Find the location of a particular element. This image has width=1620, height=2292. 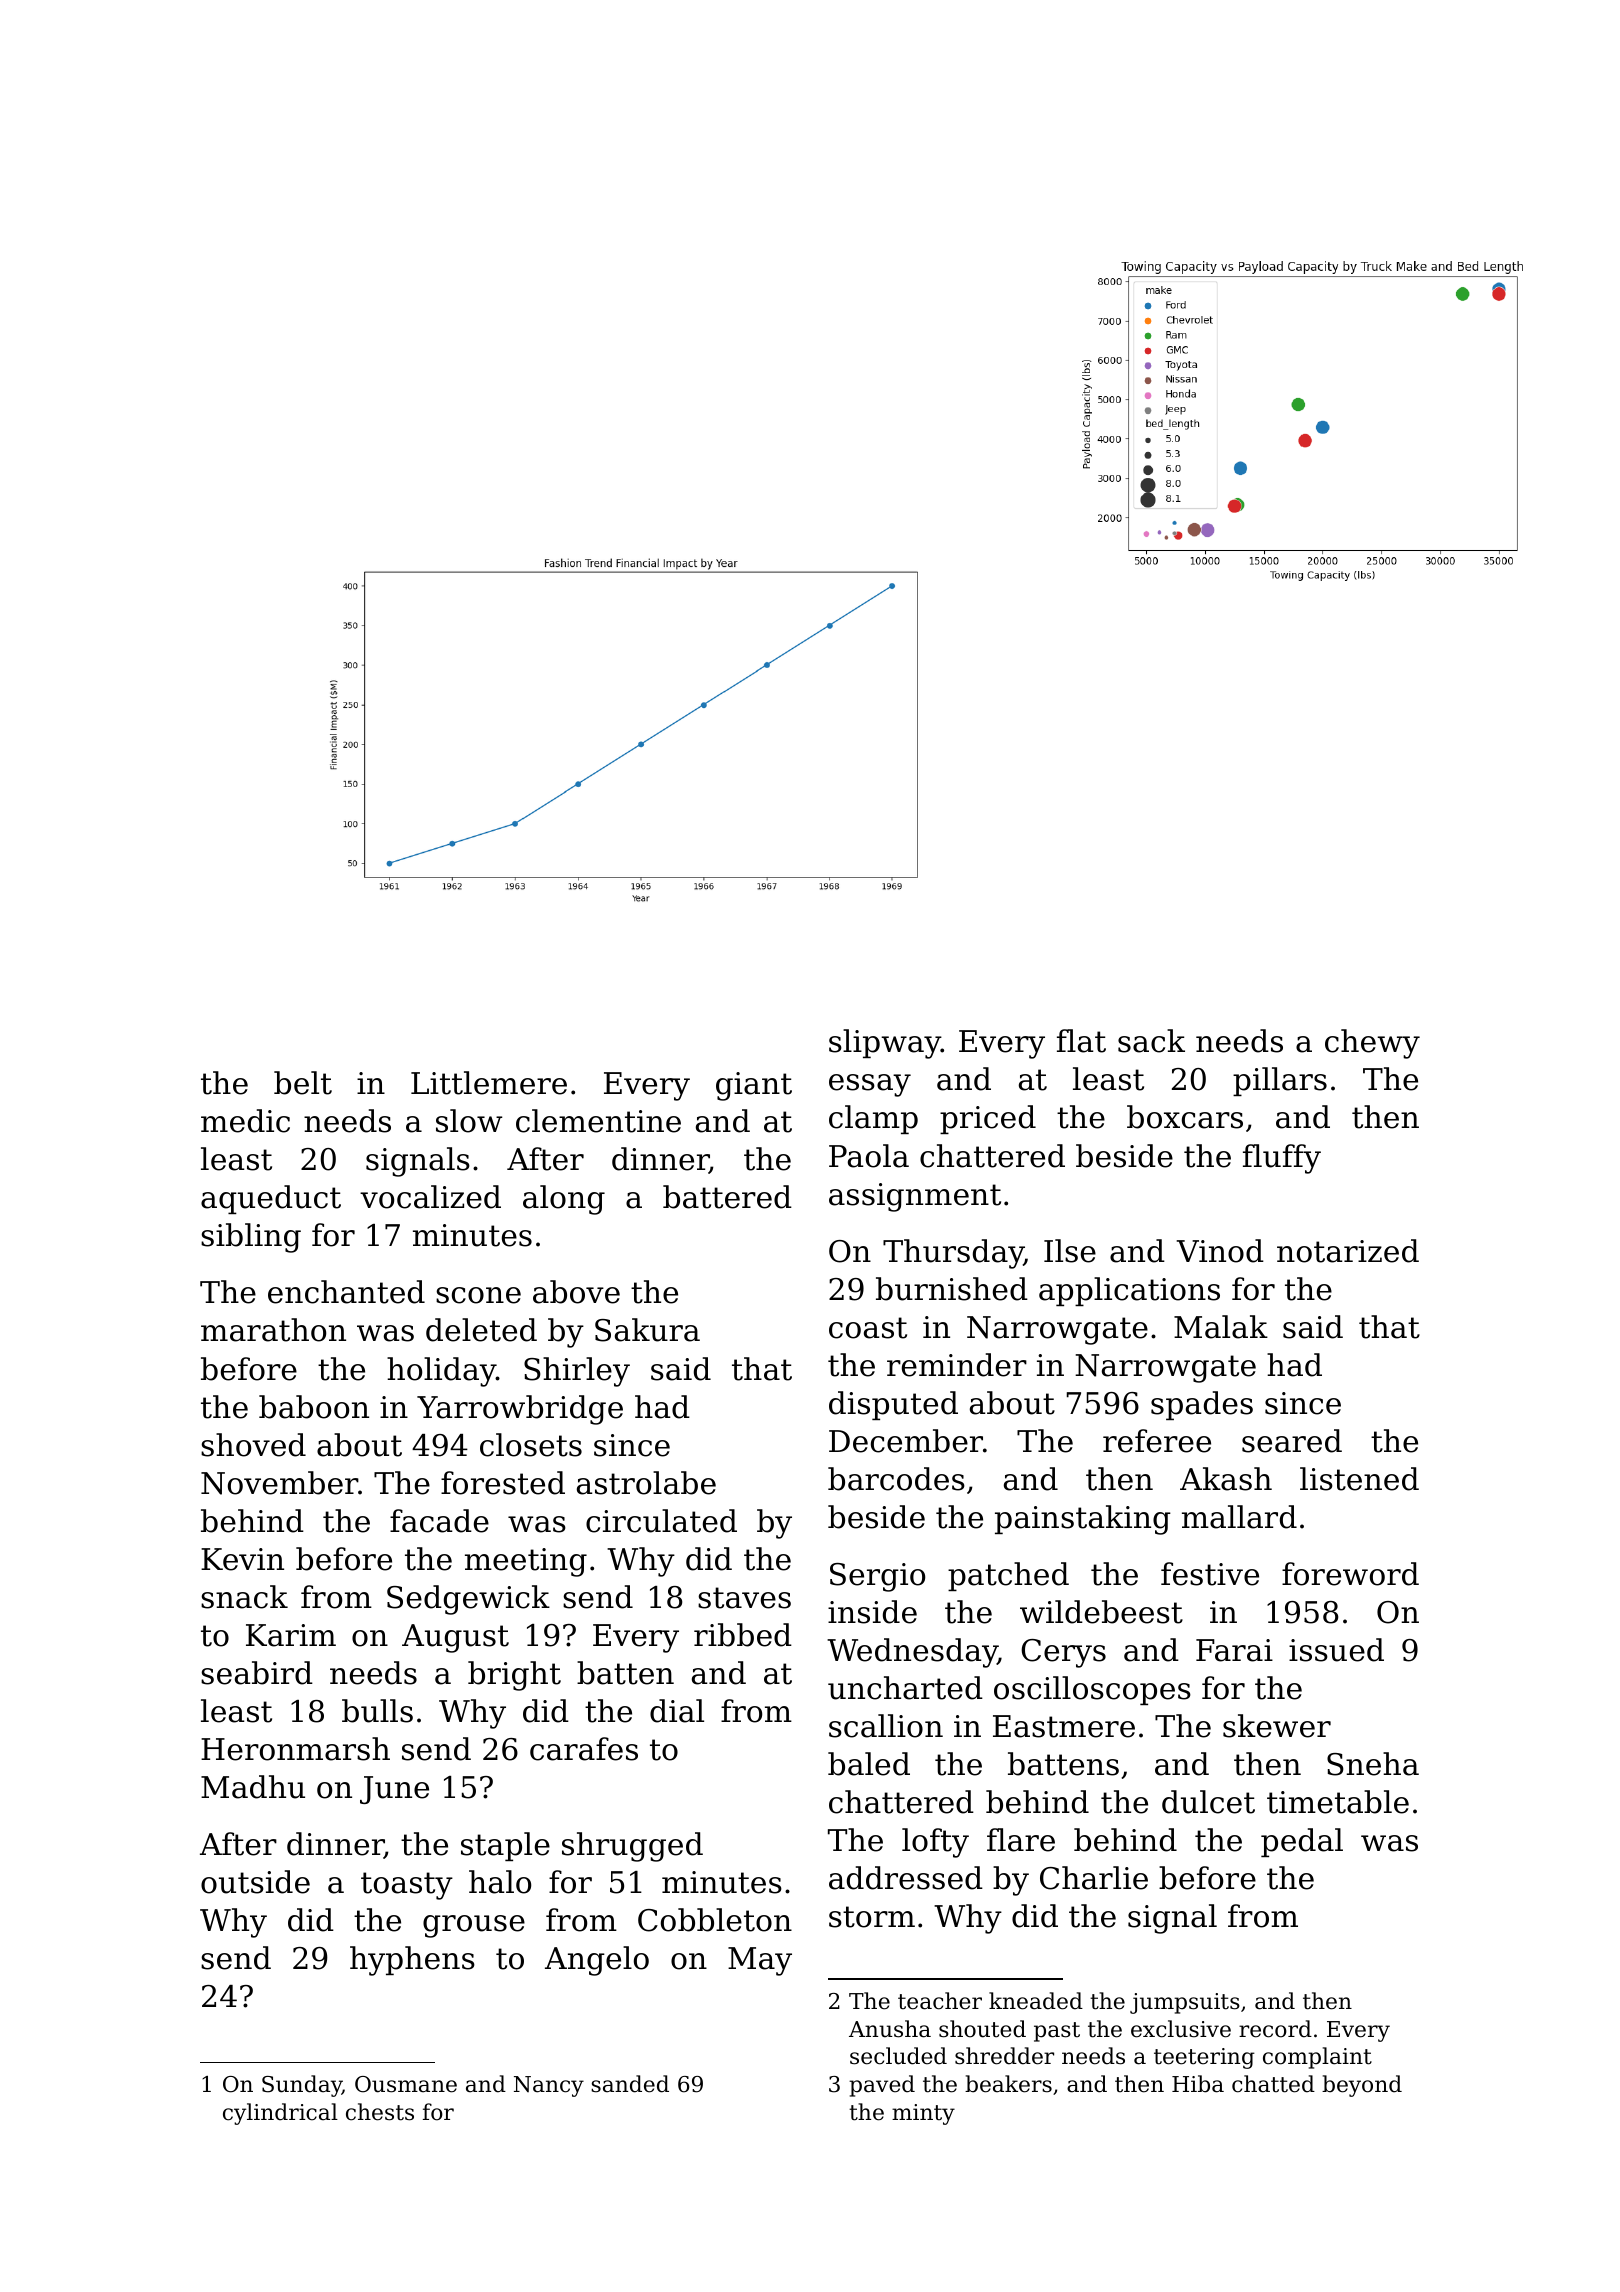

secluded is located at coordinates (898, 2056).
